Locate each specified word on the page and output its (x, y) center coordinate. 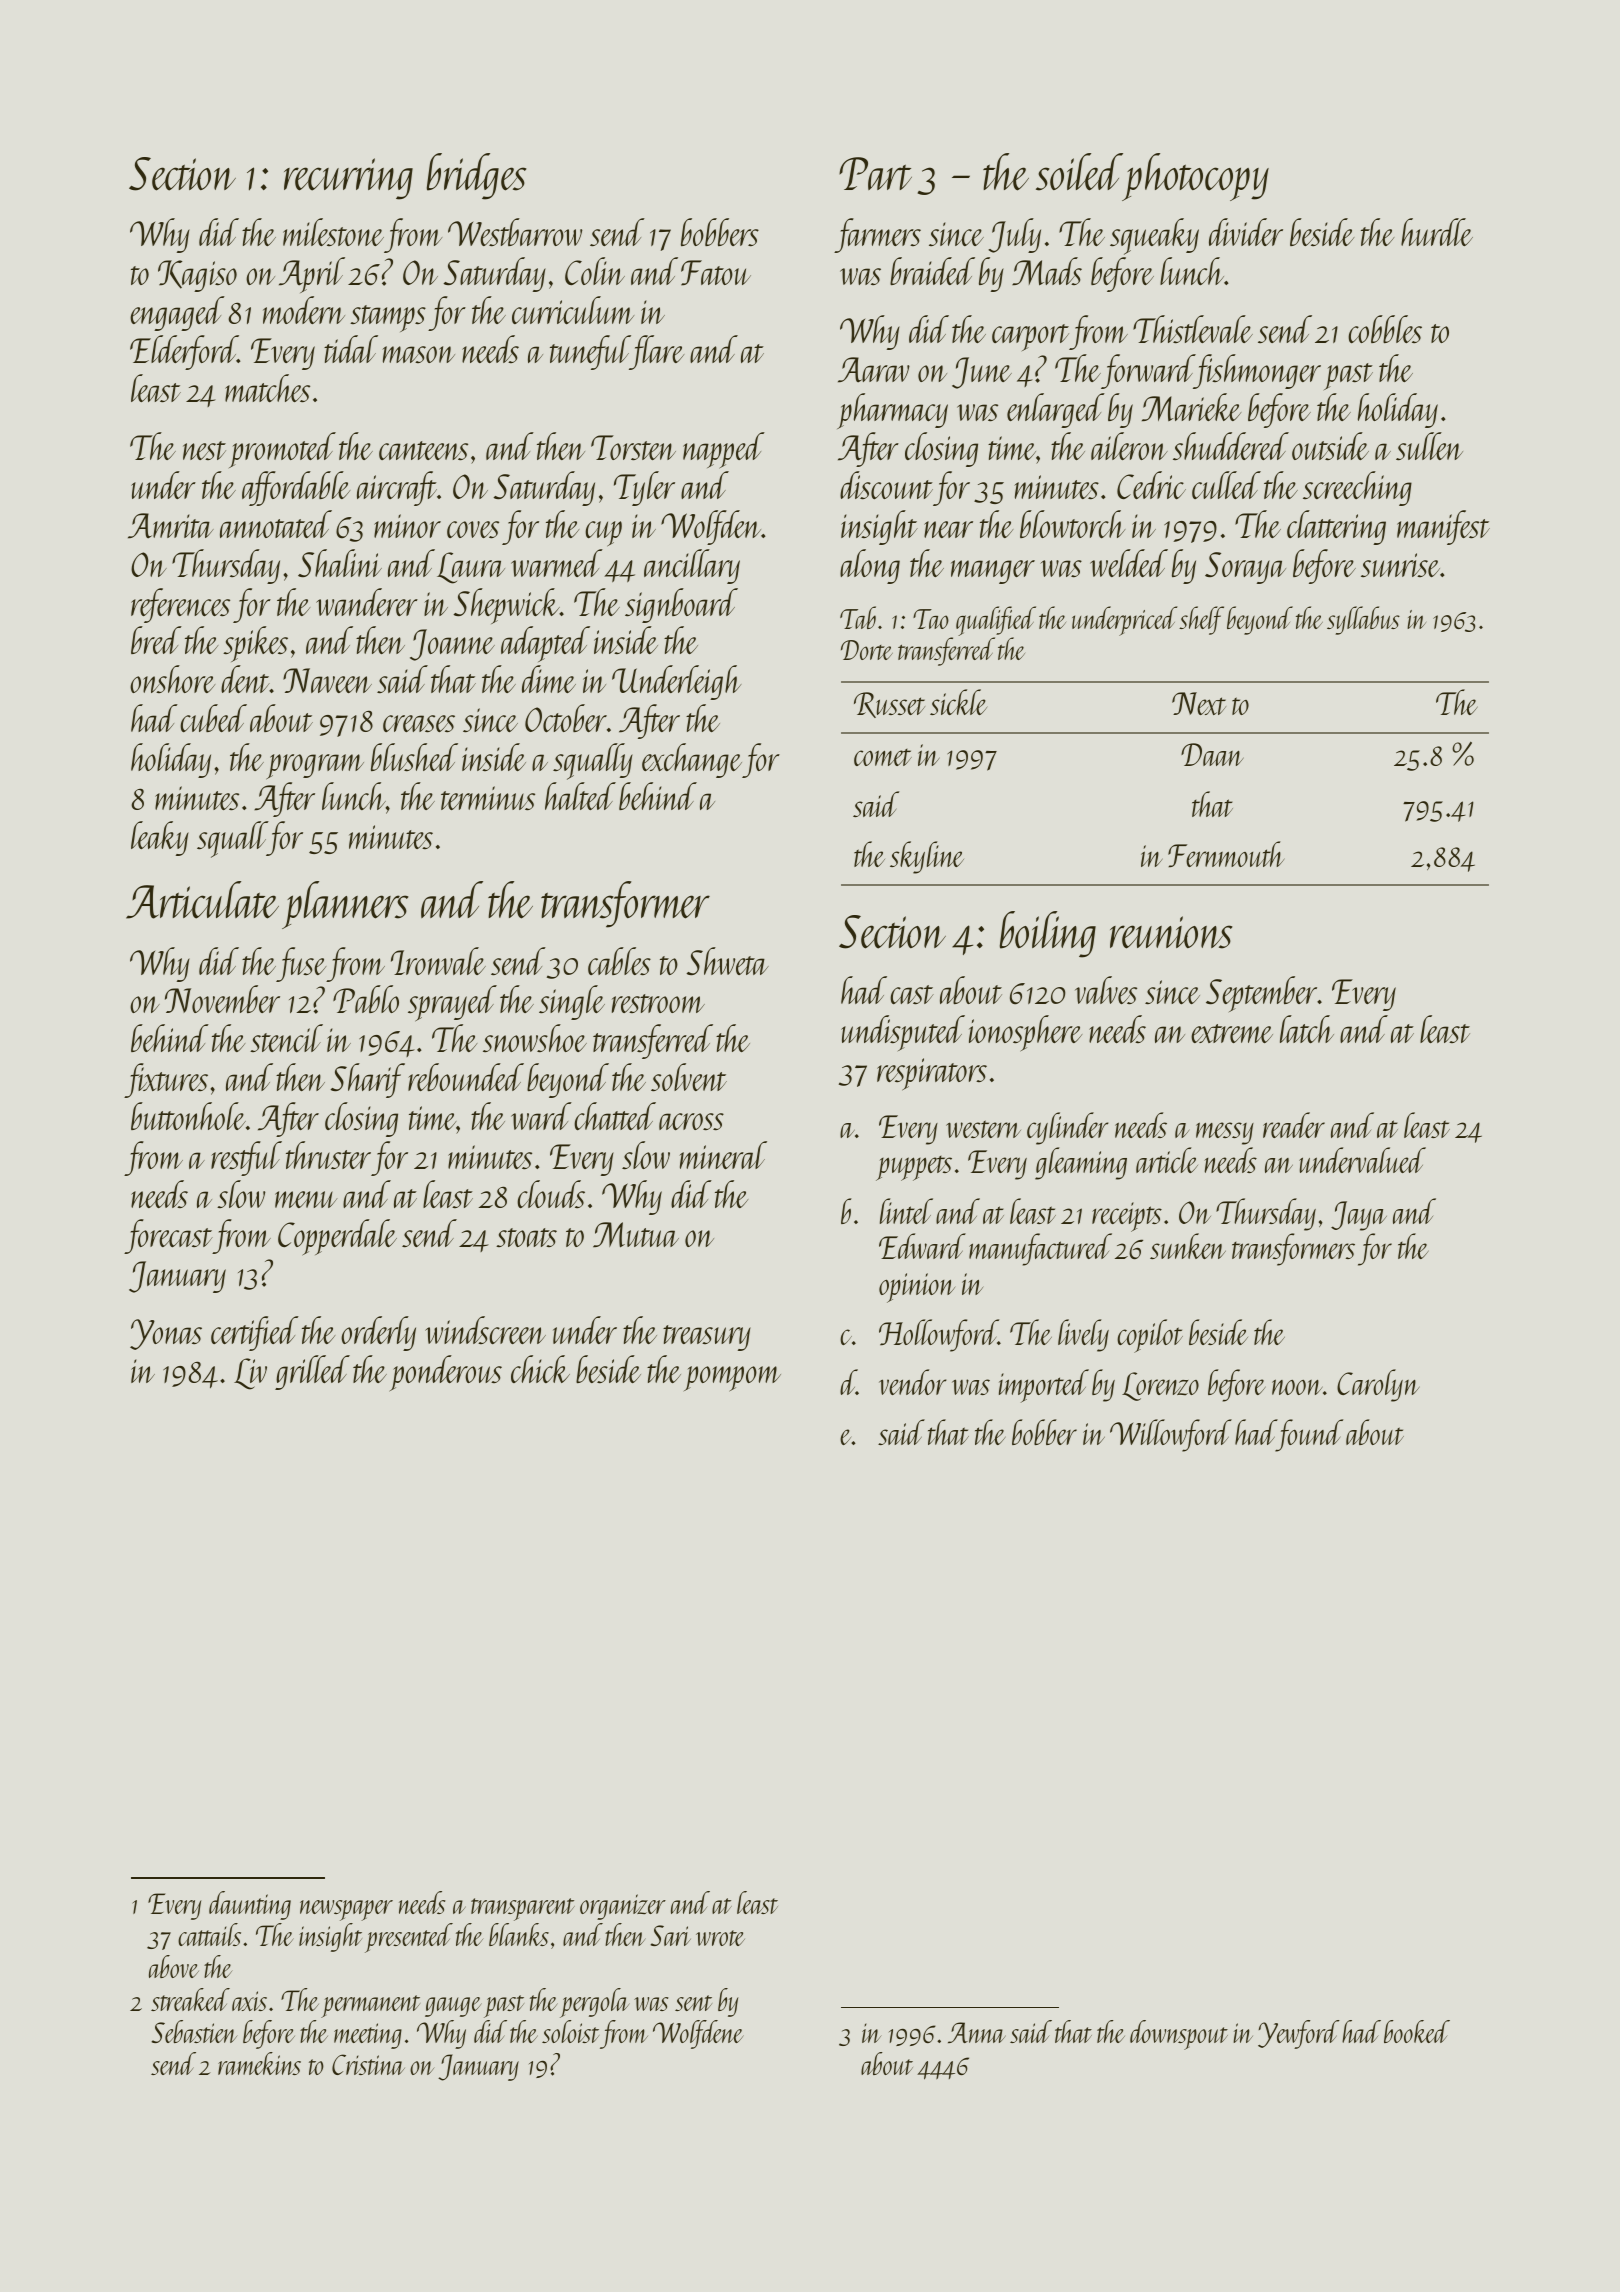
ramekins (259, 2063)
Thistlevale (1193, 329)
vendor (913, 1382)
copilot (1150, 1336)
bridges (476, 176)
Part (875, 173)
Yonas (166, 1334)
